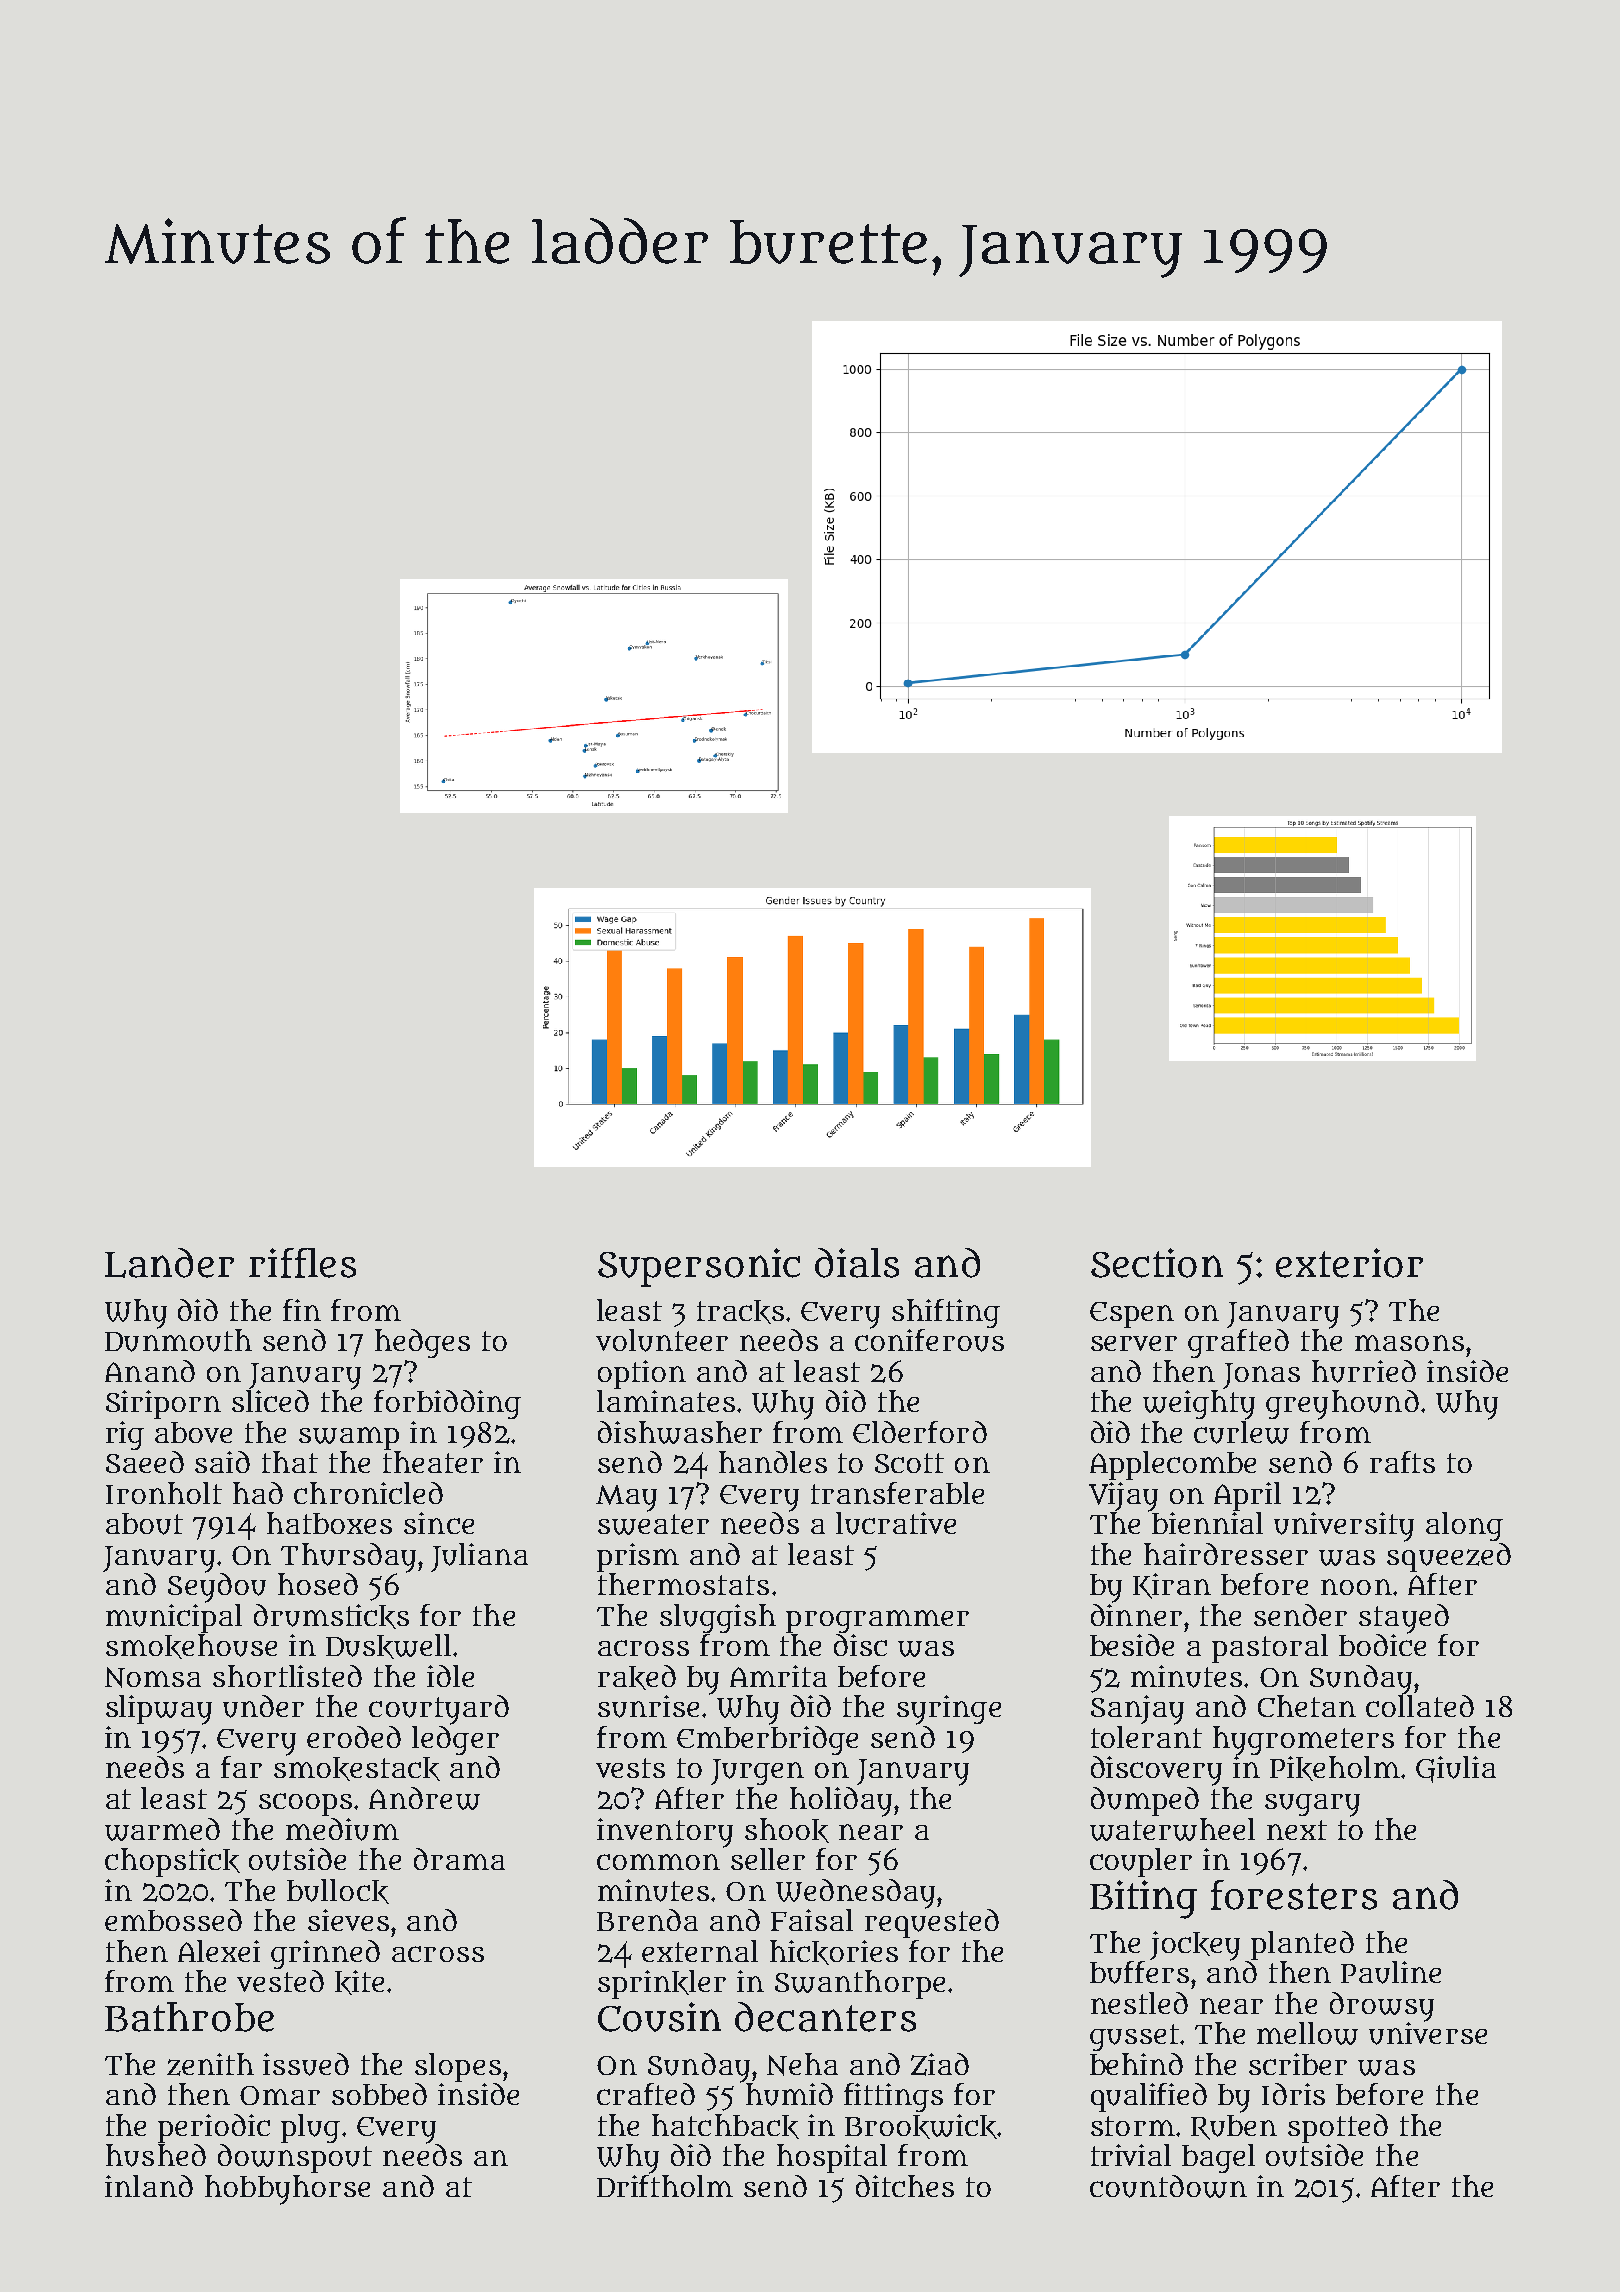  I want to click on dials, so click(857, 1263).
